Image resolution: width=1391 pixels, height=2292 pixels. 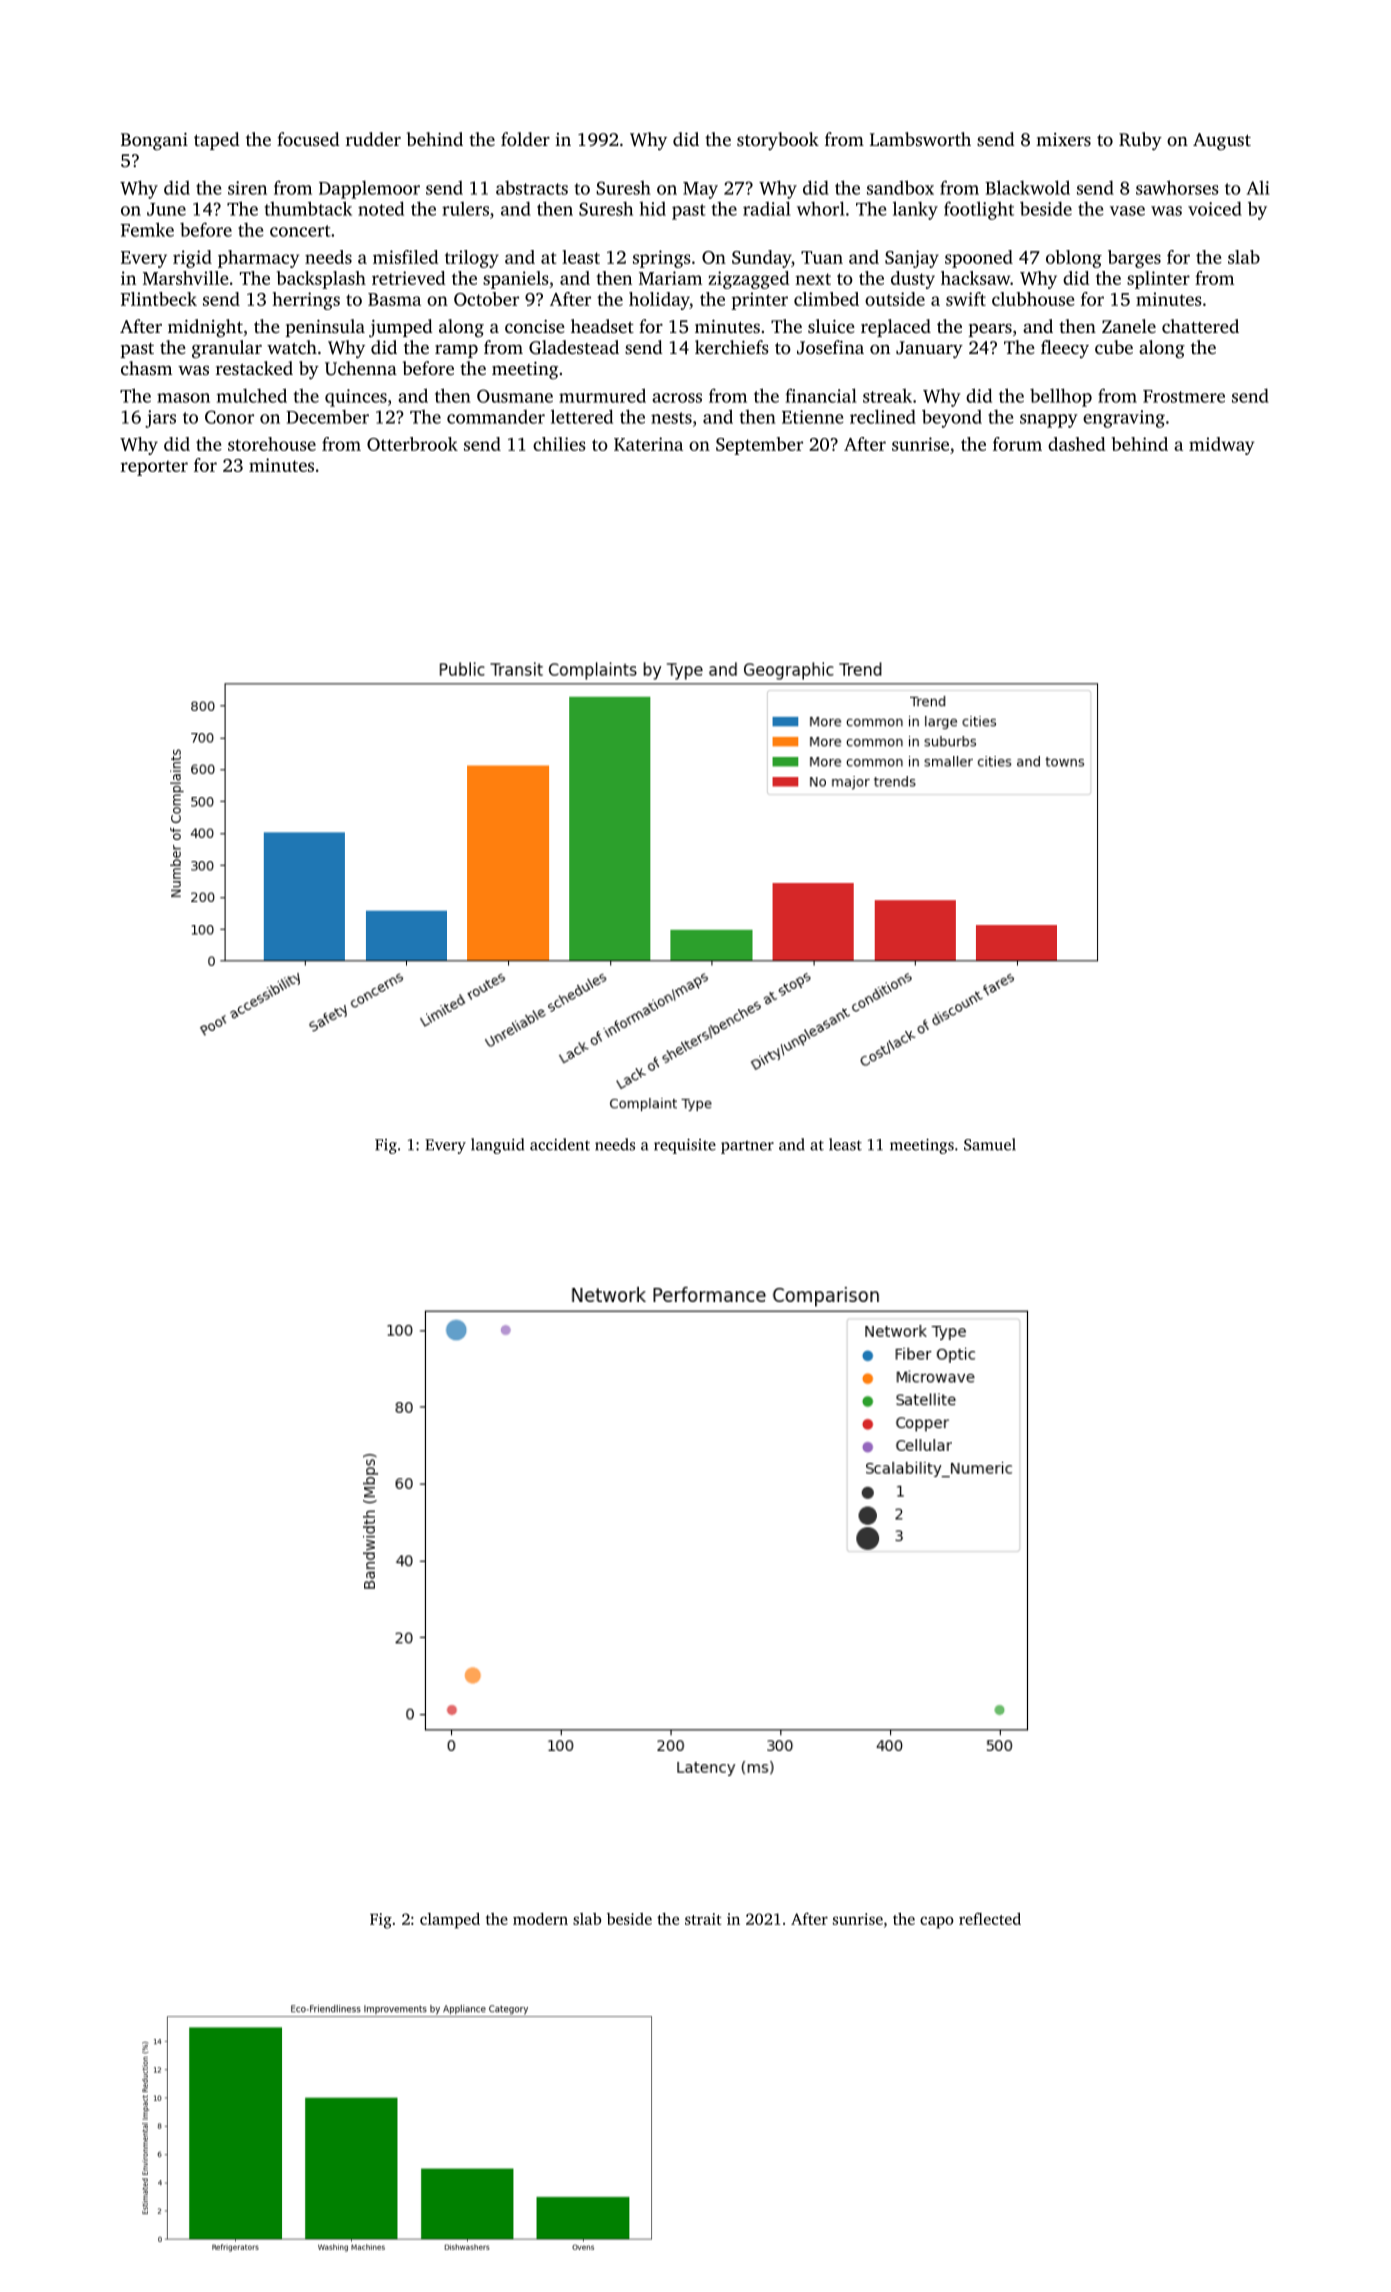 What do you see at coordinates (497, 1146) in the document?
I see `languid` at bounding box center [497, 1146].
